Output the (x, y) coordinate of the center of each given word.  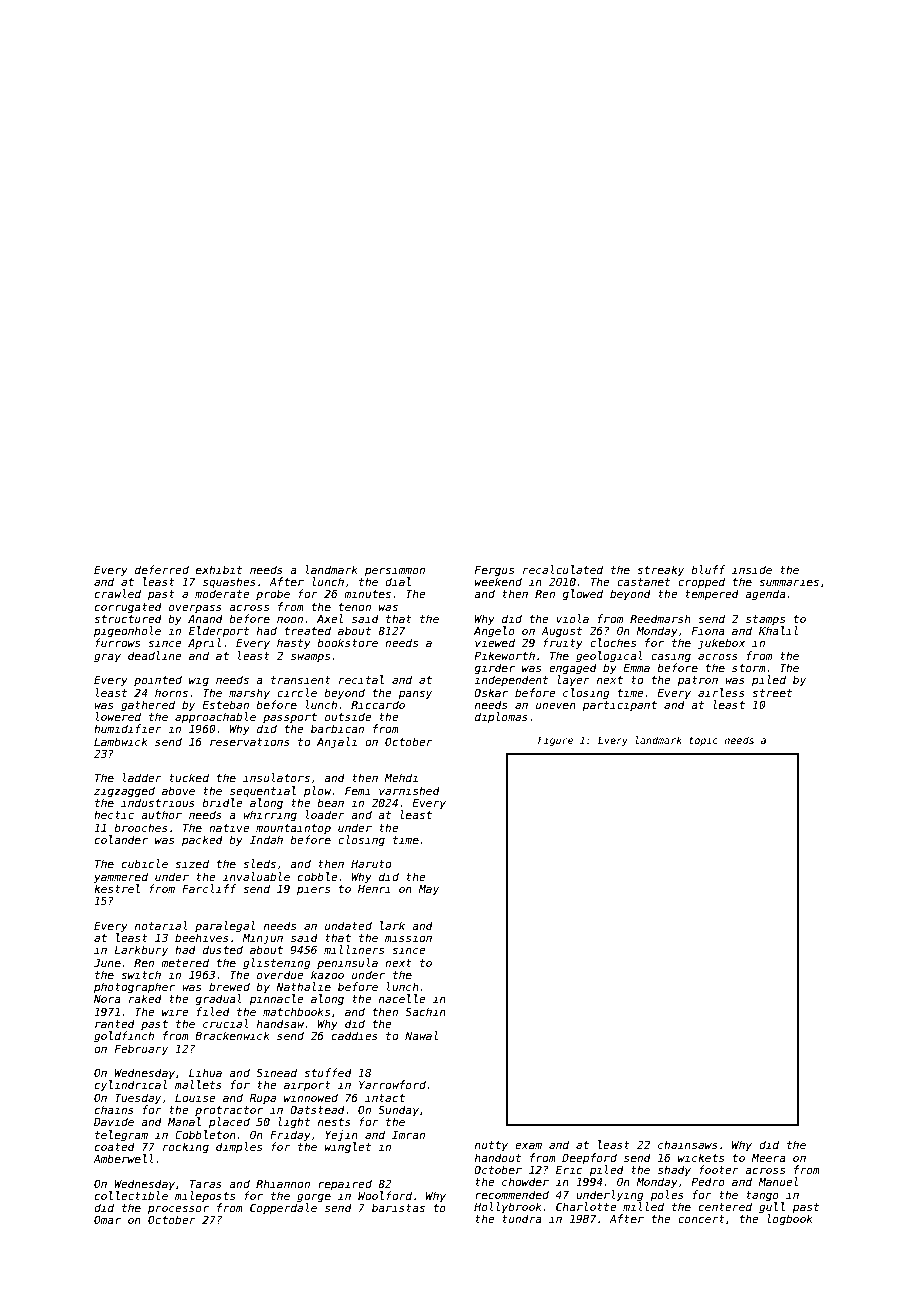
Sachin (425, 1011)
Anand (205, 618)
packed (202, 840)
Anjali (337, 743)
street (772, 693)
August (561, 632)
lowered (118, 716)
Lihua (205, 1072)
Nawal (421, 1035)
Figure (555, 741)
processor (178, 1209)
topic (703, 741)
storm (749, 668)
